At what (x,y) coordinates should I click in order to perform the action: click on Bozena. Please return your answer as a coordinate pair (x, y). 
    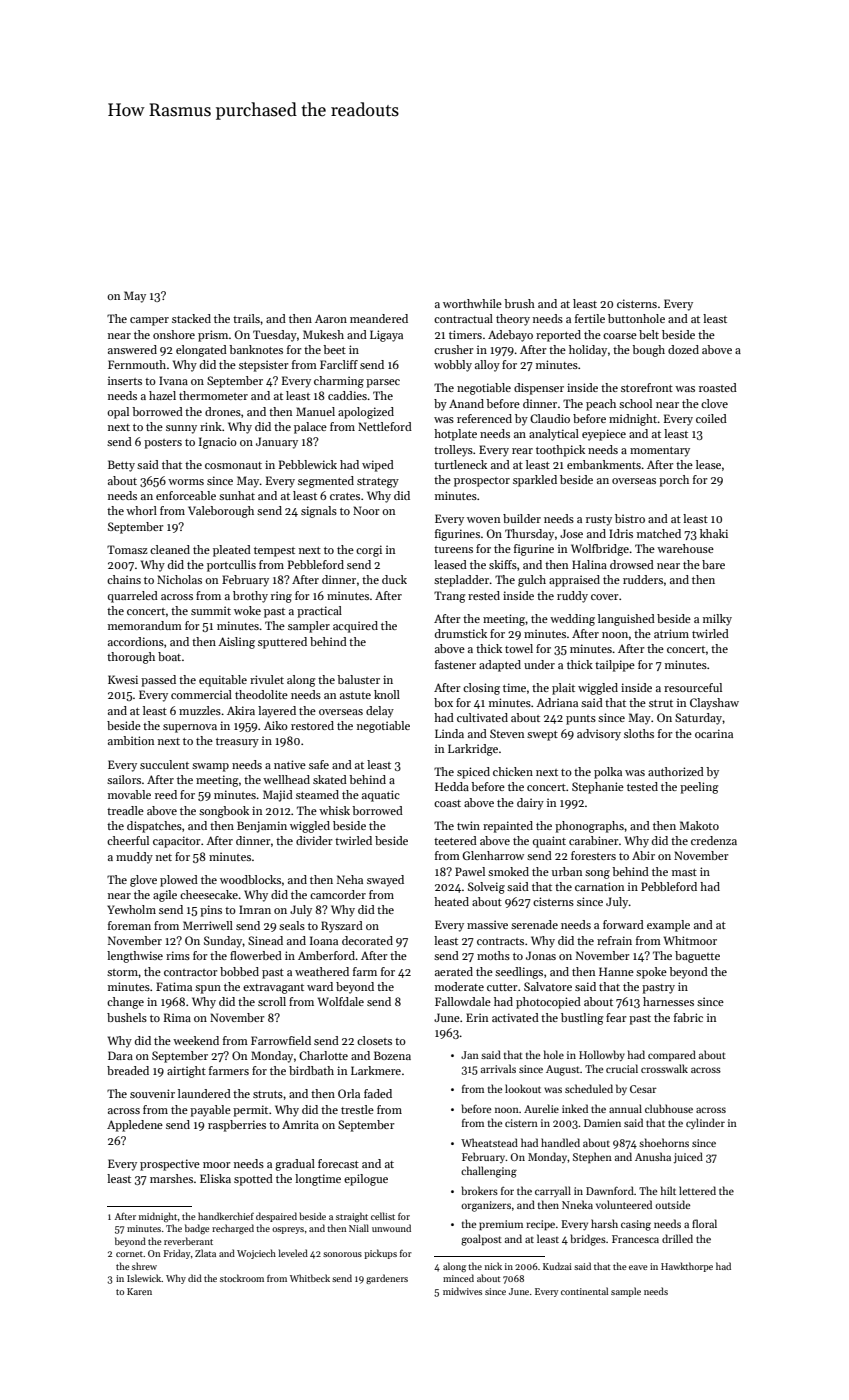
    Looking at the image, I should click on (392, 1055).
